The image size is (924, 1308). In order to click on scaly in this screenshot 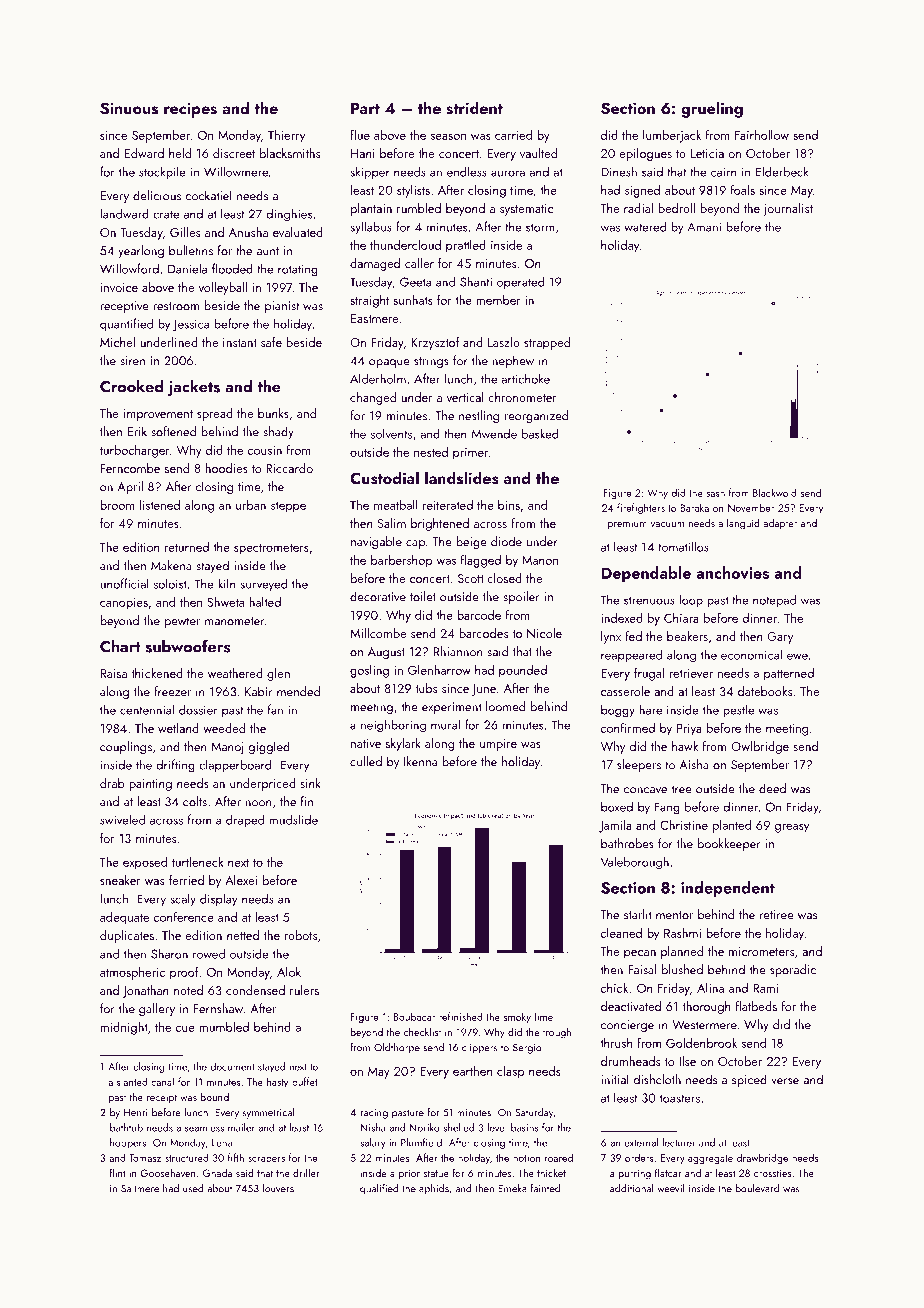, I will do `click(183, 900)`.
